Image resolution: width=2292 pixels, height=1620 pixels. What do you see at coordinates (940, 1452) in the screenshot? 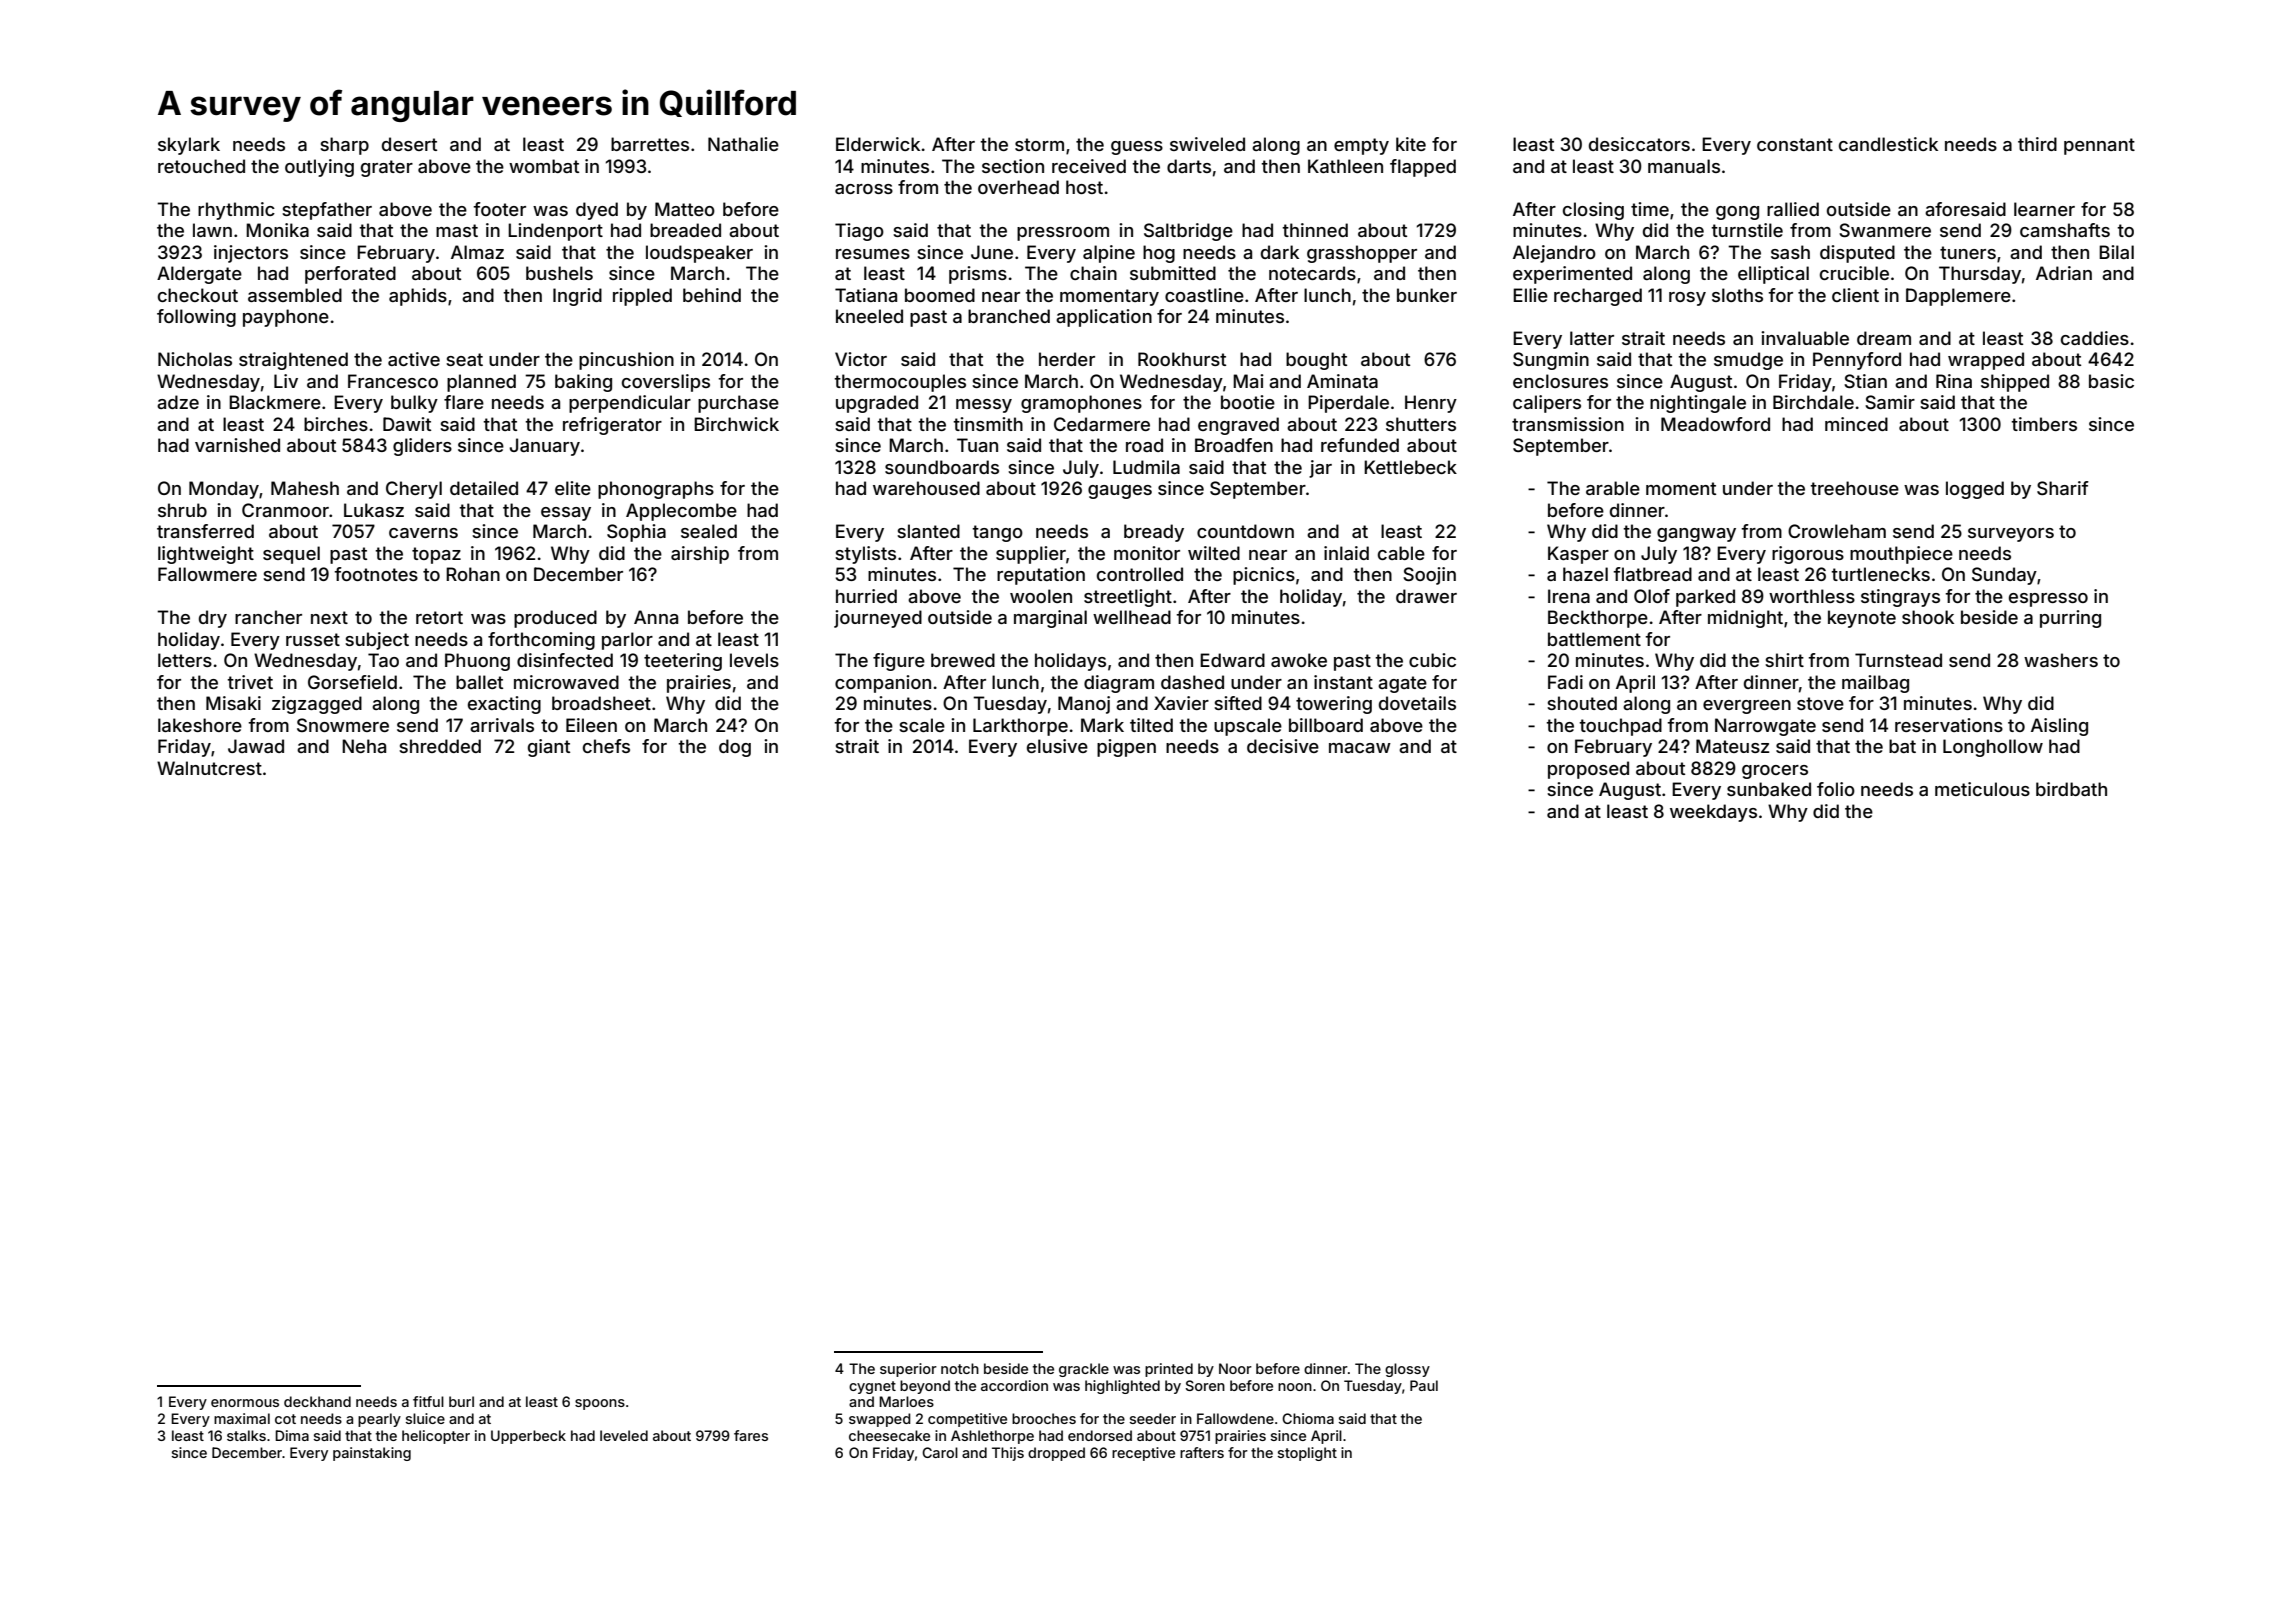
I see `Carol` at bounding box center [940, 1452].
